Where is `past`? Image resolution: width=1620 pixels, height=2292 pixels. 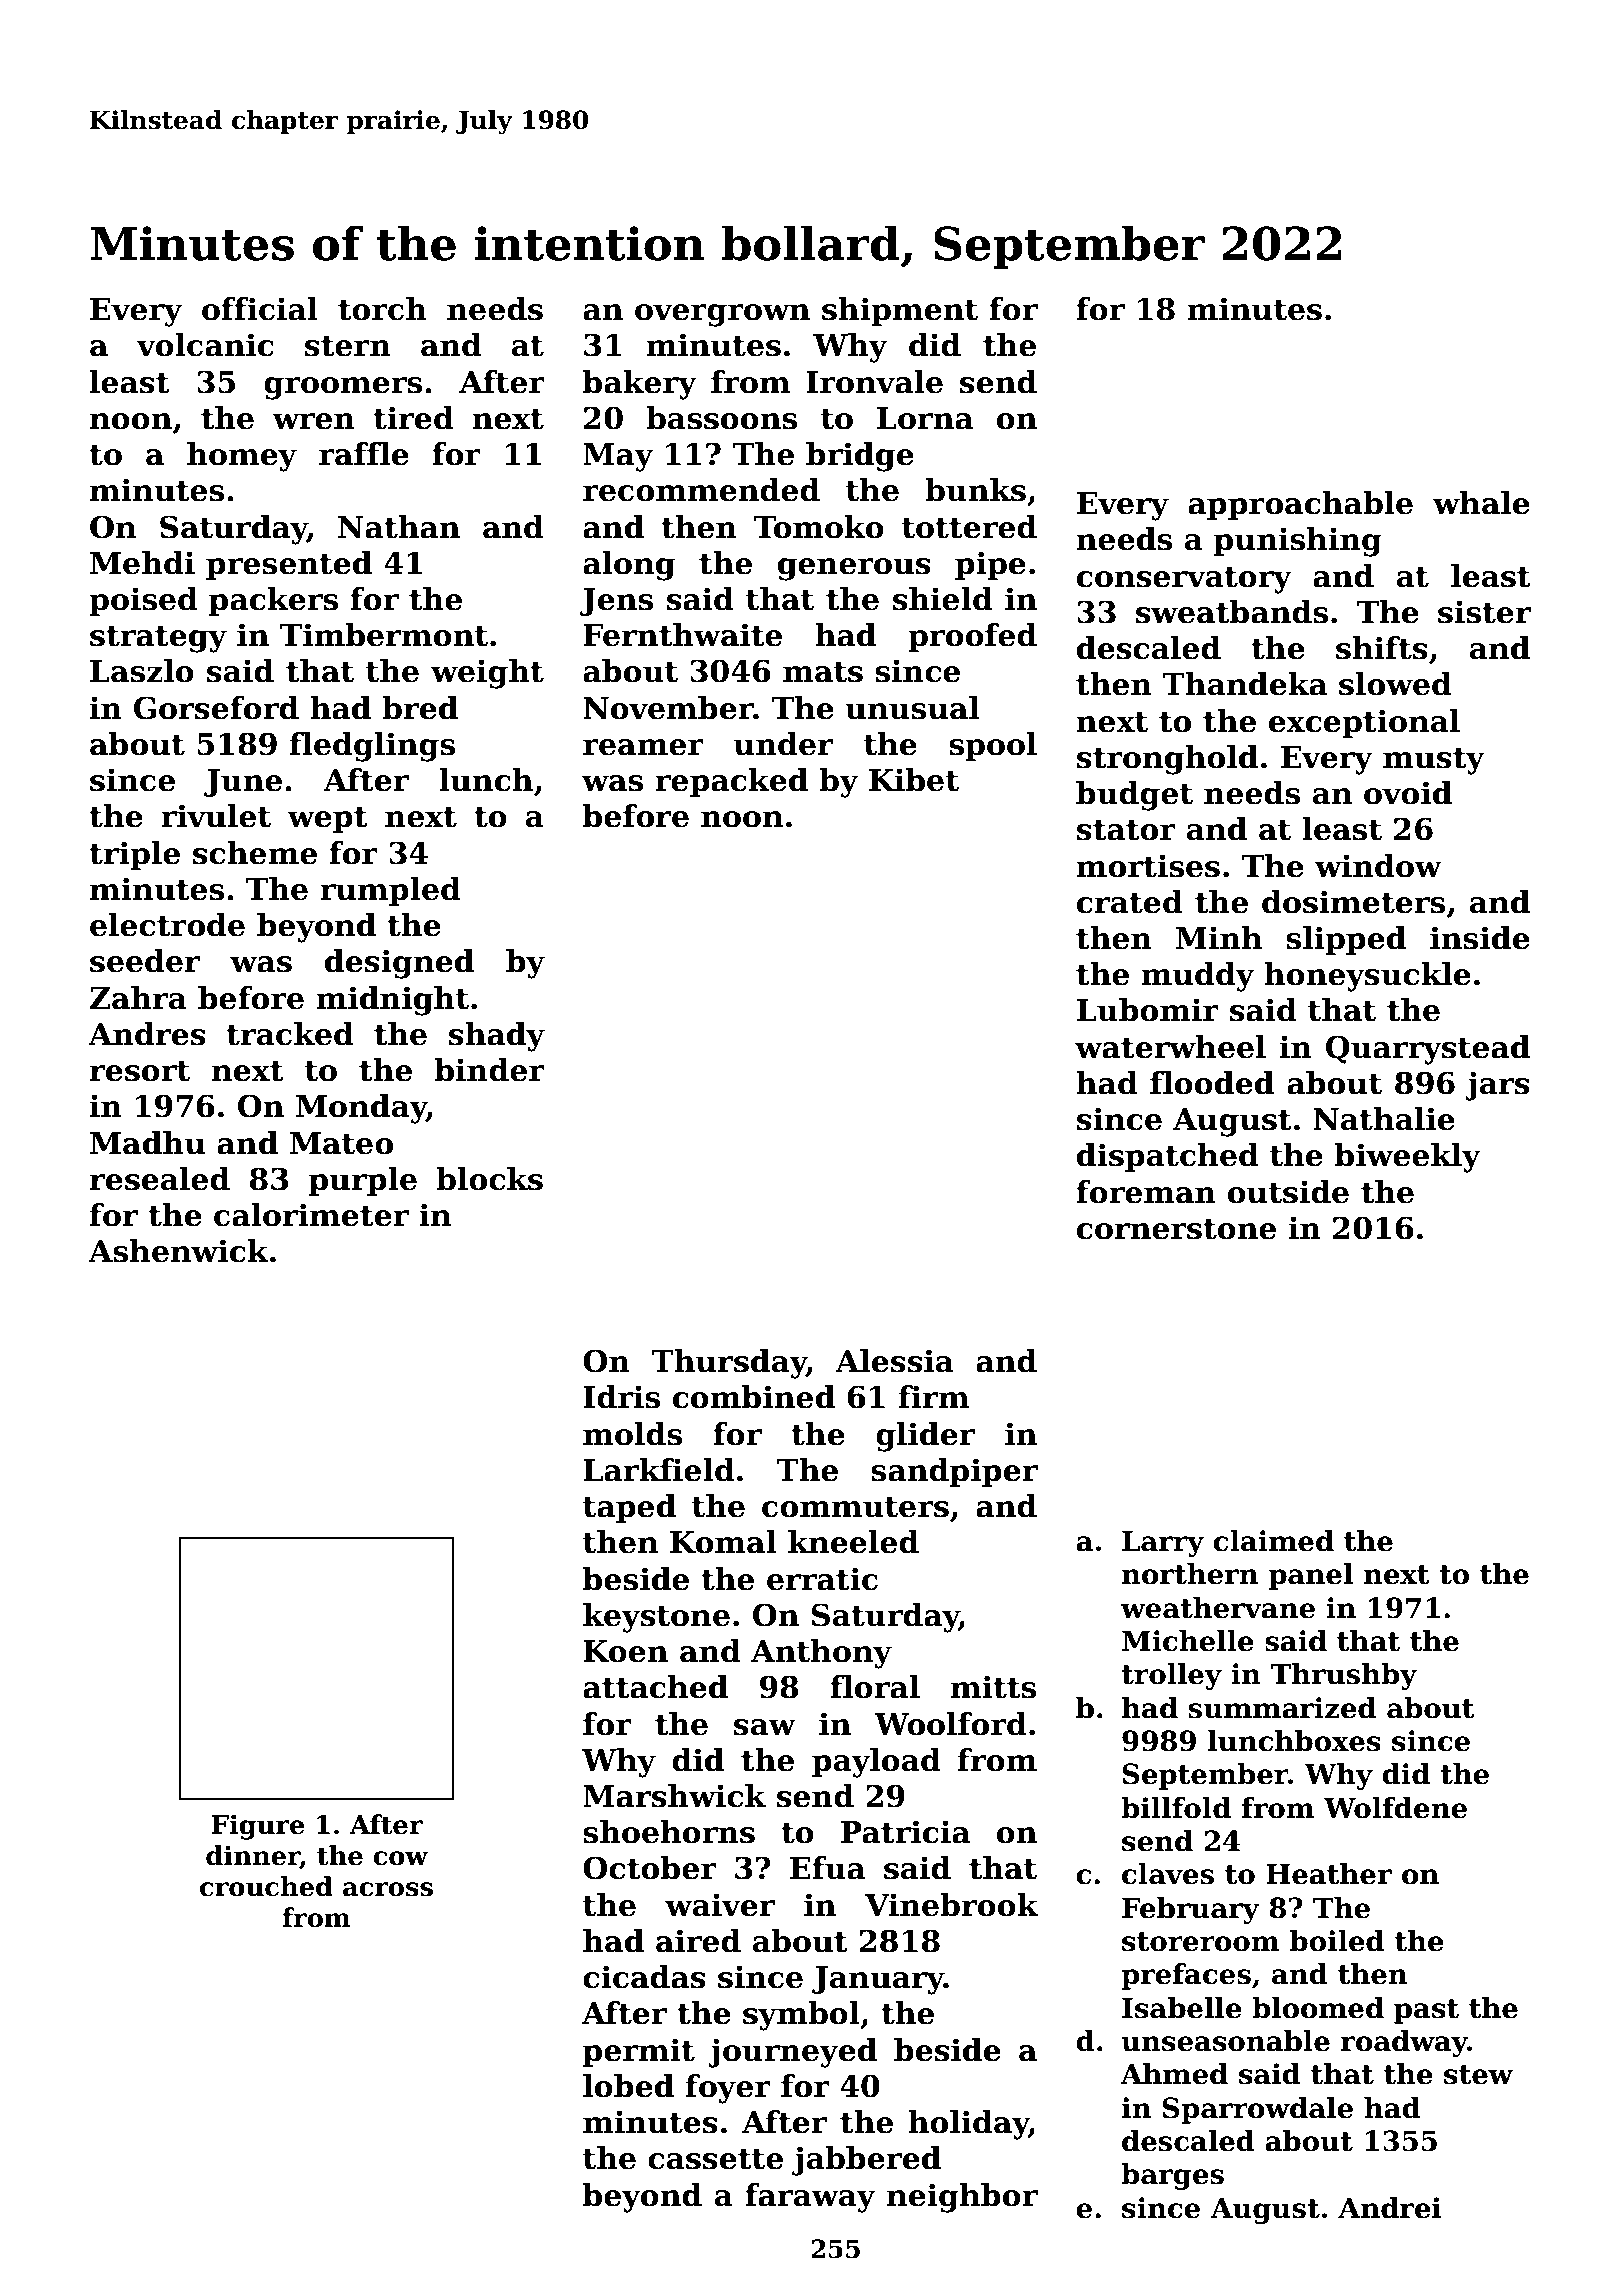 past is located at coordinates (1426, 2011).
